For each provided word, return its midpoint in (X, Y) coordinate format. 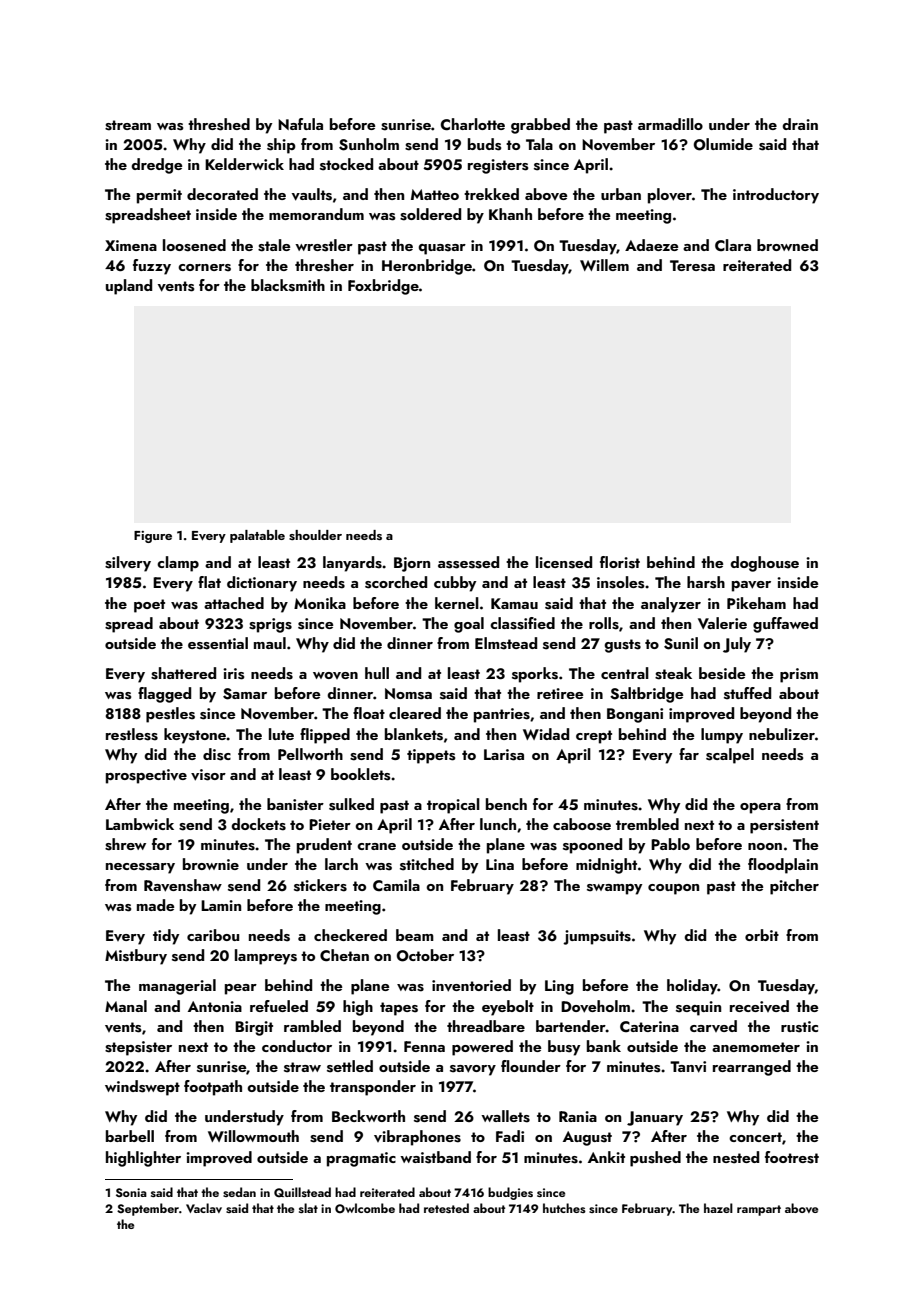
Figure (153, 537)
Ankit (606, 1157)
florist (620, 562)
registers (498, 166)
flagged (164, 695)
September (148, 1209)
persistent (784, 826)
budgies (510, 1193)
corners (204, 268)
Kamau (514, 603)
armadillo (670, 124)
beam (415, 935)
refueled (279, 1006)
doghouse (764, 564)
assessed (468, 562)
